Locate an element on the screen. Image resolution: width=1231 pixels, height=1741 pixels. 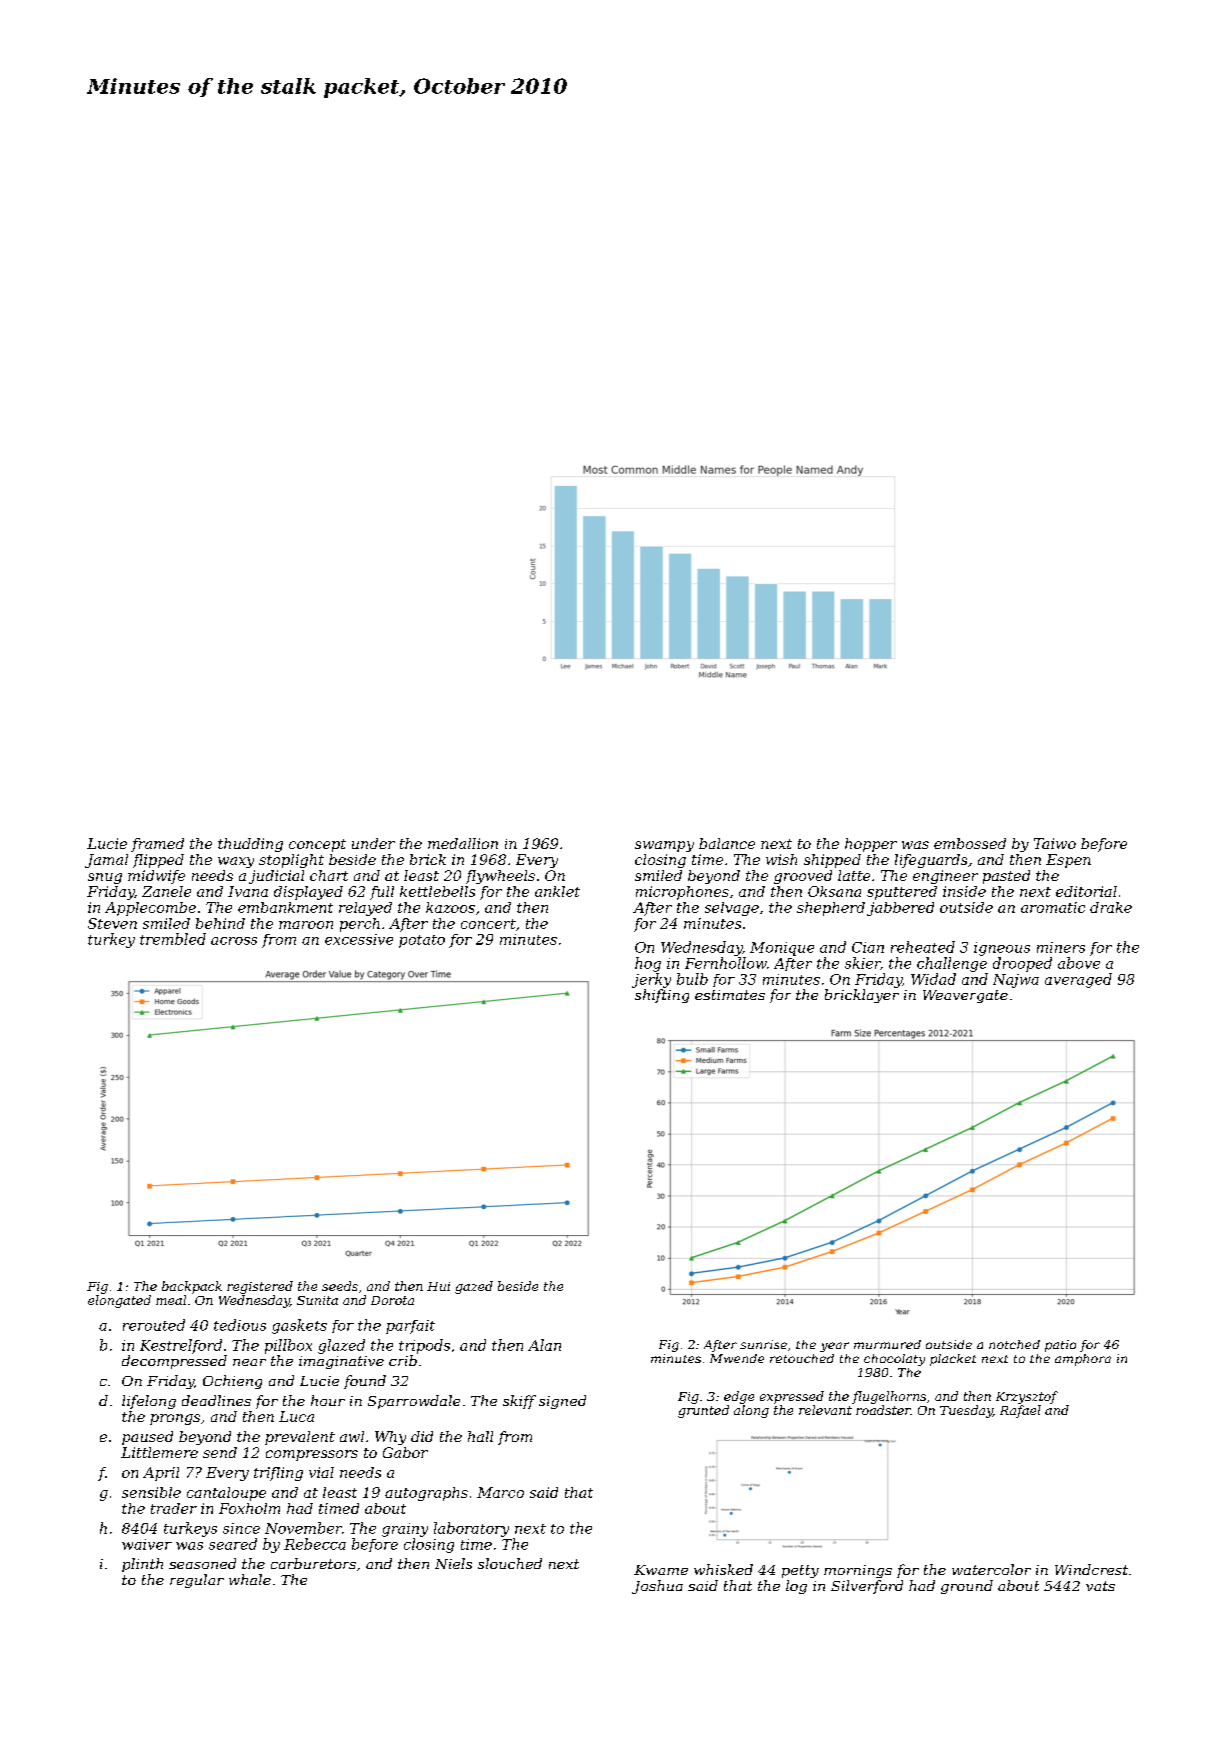
Dorota is located at coordinates (392, 1300).
